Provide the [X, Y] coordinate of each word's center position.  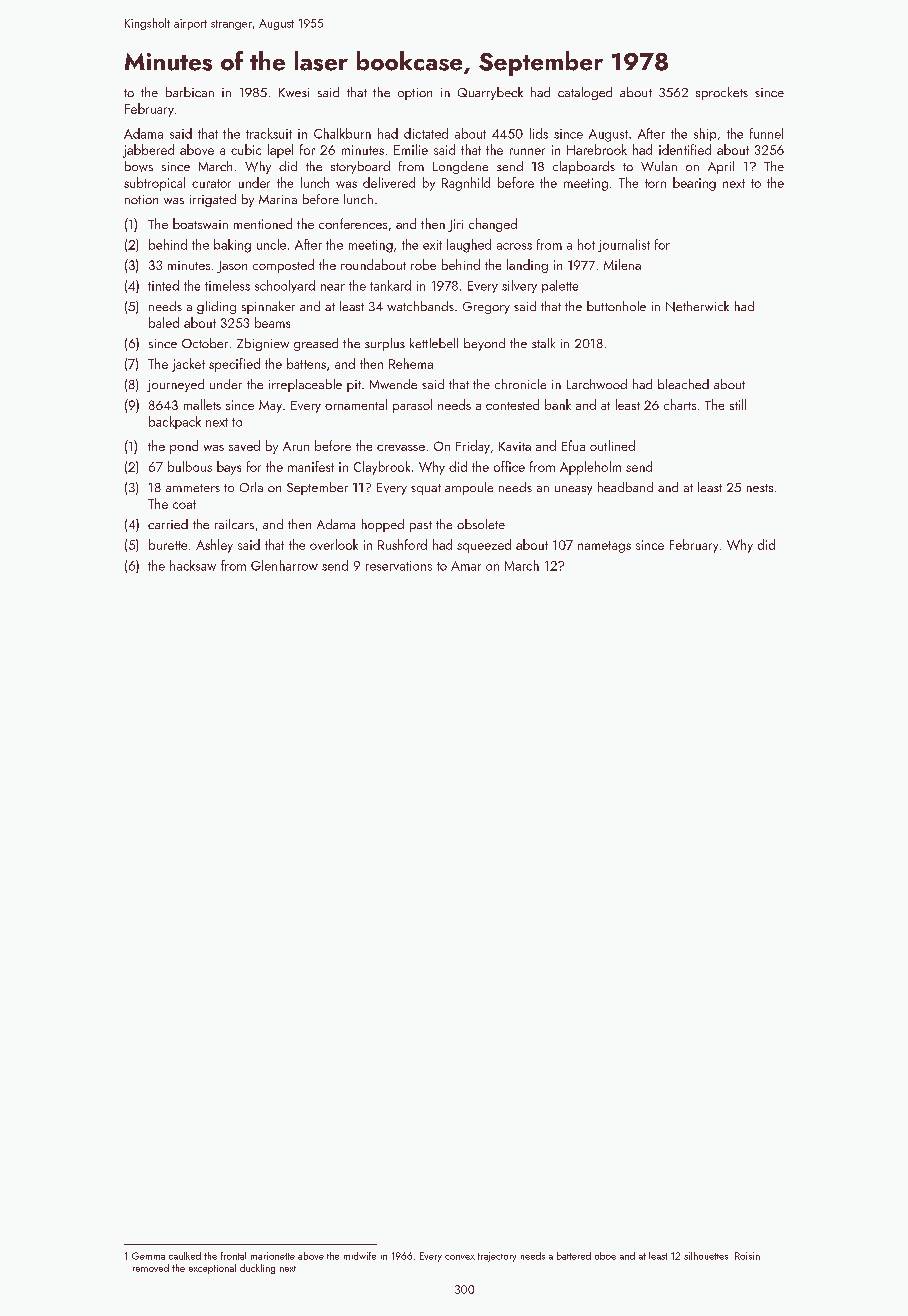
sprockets [722, 93]
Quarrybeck [490, 93]
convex [460, 1257]
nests [760, 488]
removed [151, 1268]
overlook [334, 544]
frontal [233, 1256]
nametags [604, 547]
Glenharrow [284, 565]
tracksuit [269, 133]
